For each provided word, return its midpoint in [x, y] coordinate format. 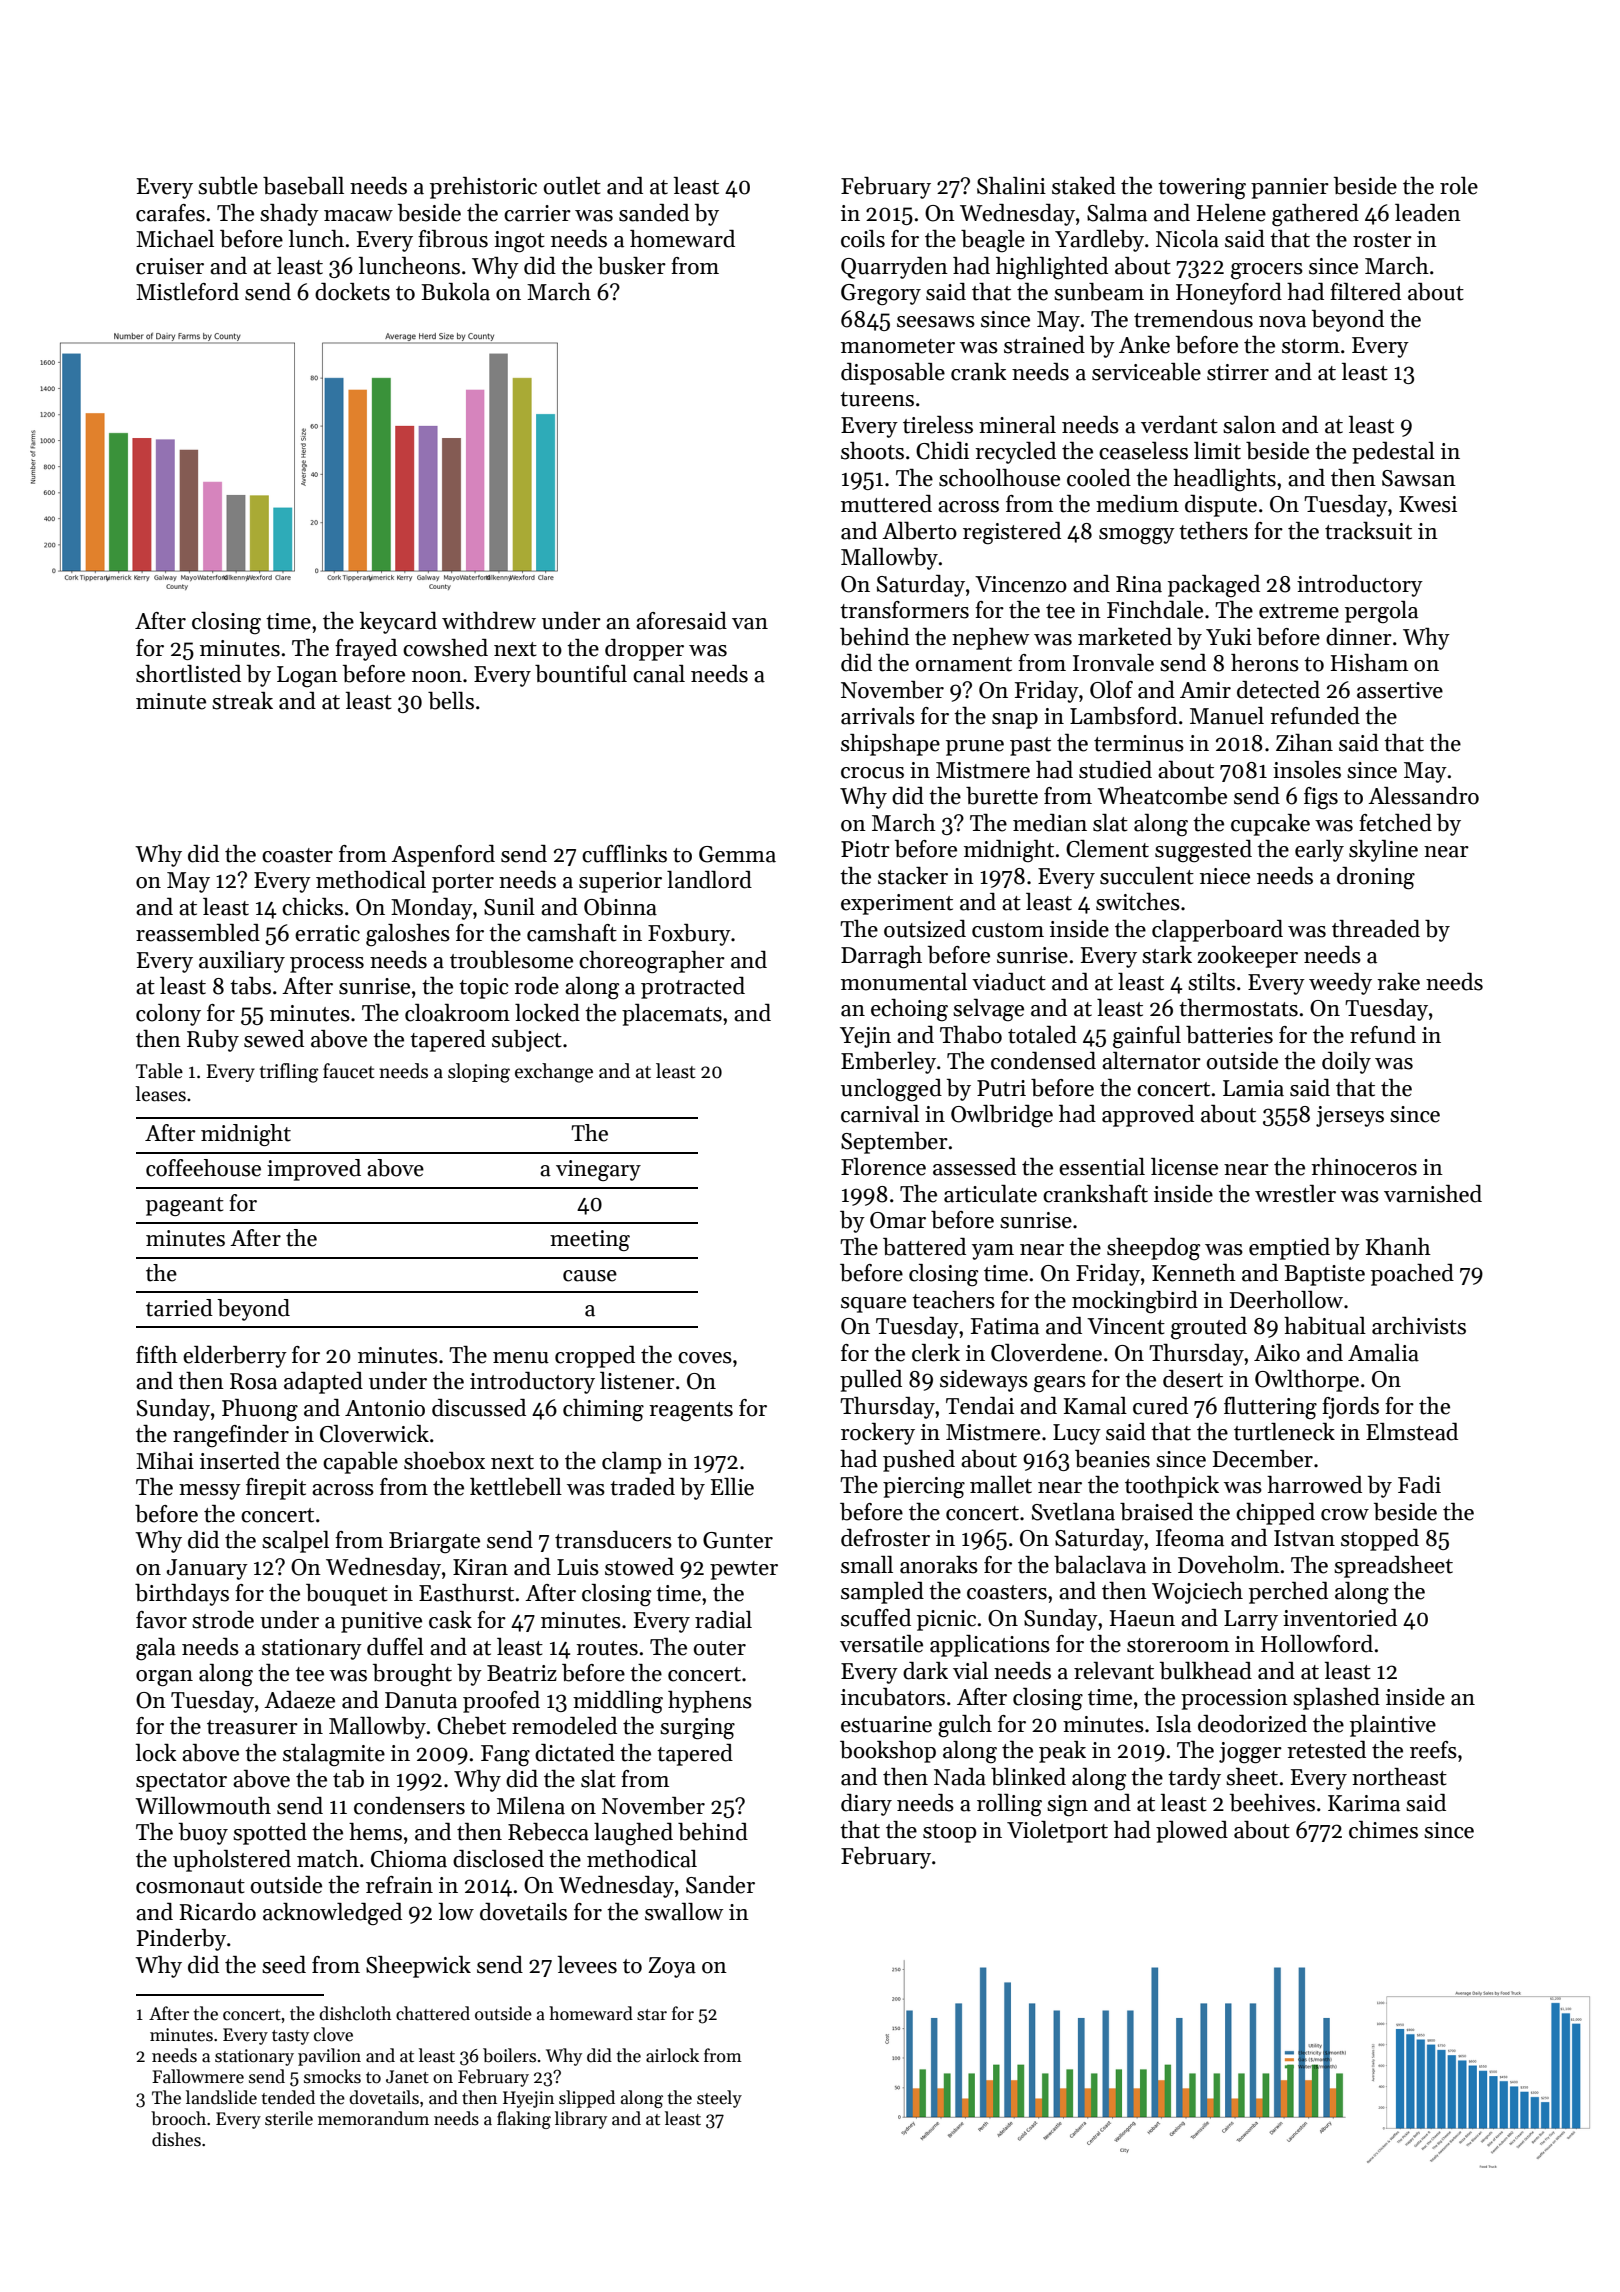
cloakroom [457, 1013]
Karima [1364, 1803]
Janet [407, 2077]
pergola [1381, 612]
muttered [886, 504]
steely [719, 2099]
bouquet [347, 1595]
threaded [1376, 929]
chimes [1383, 1830]
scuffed [876, 1618]
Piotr [865, 849]
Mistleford [187, 292]
